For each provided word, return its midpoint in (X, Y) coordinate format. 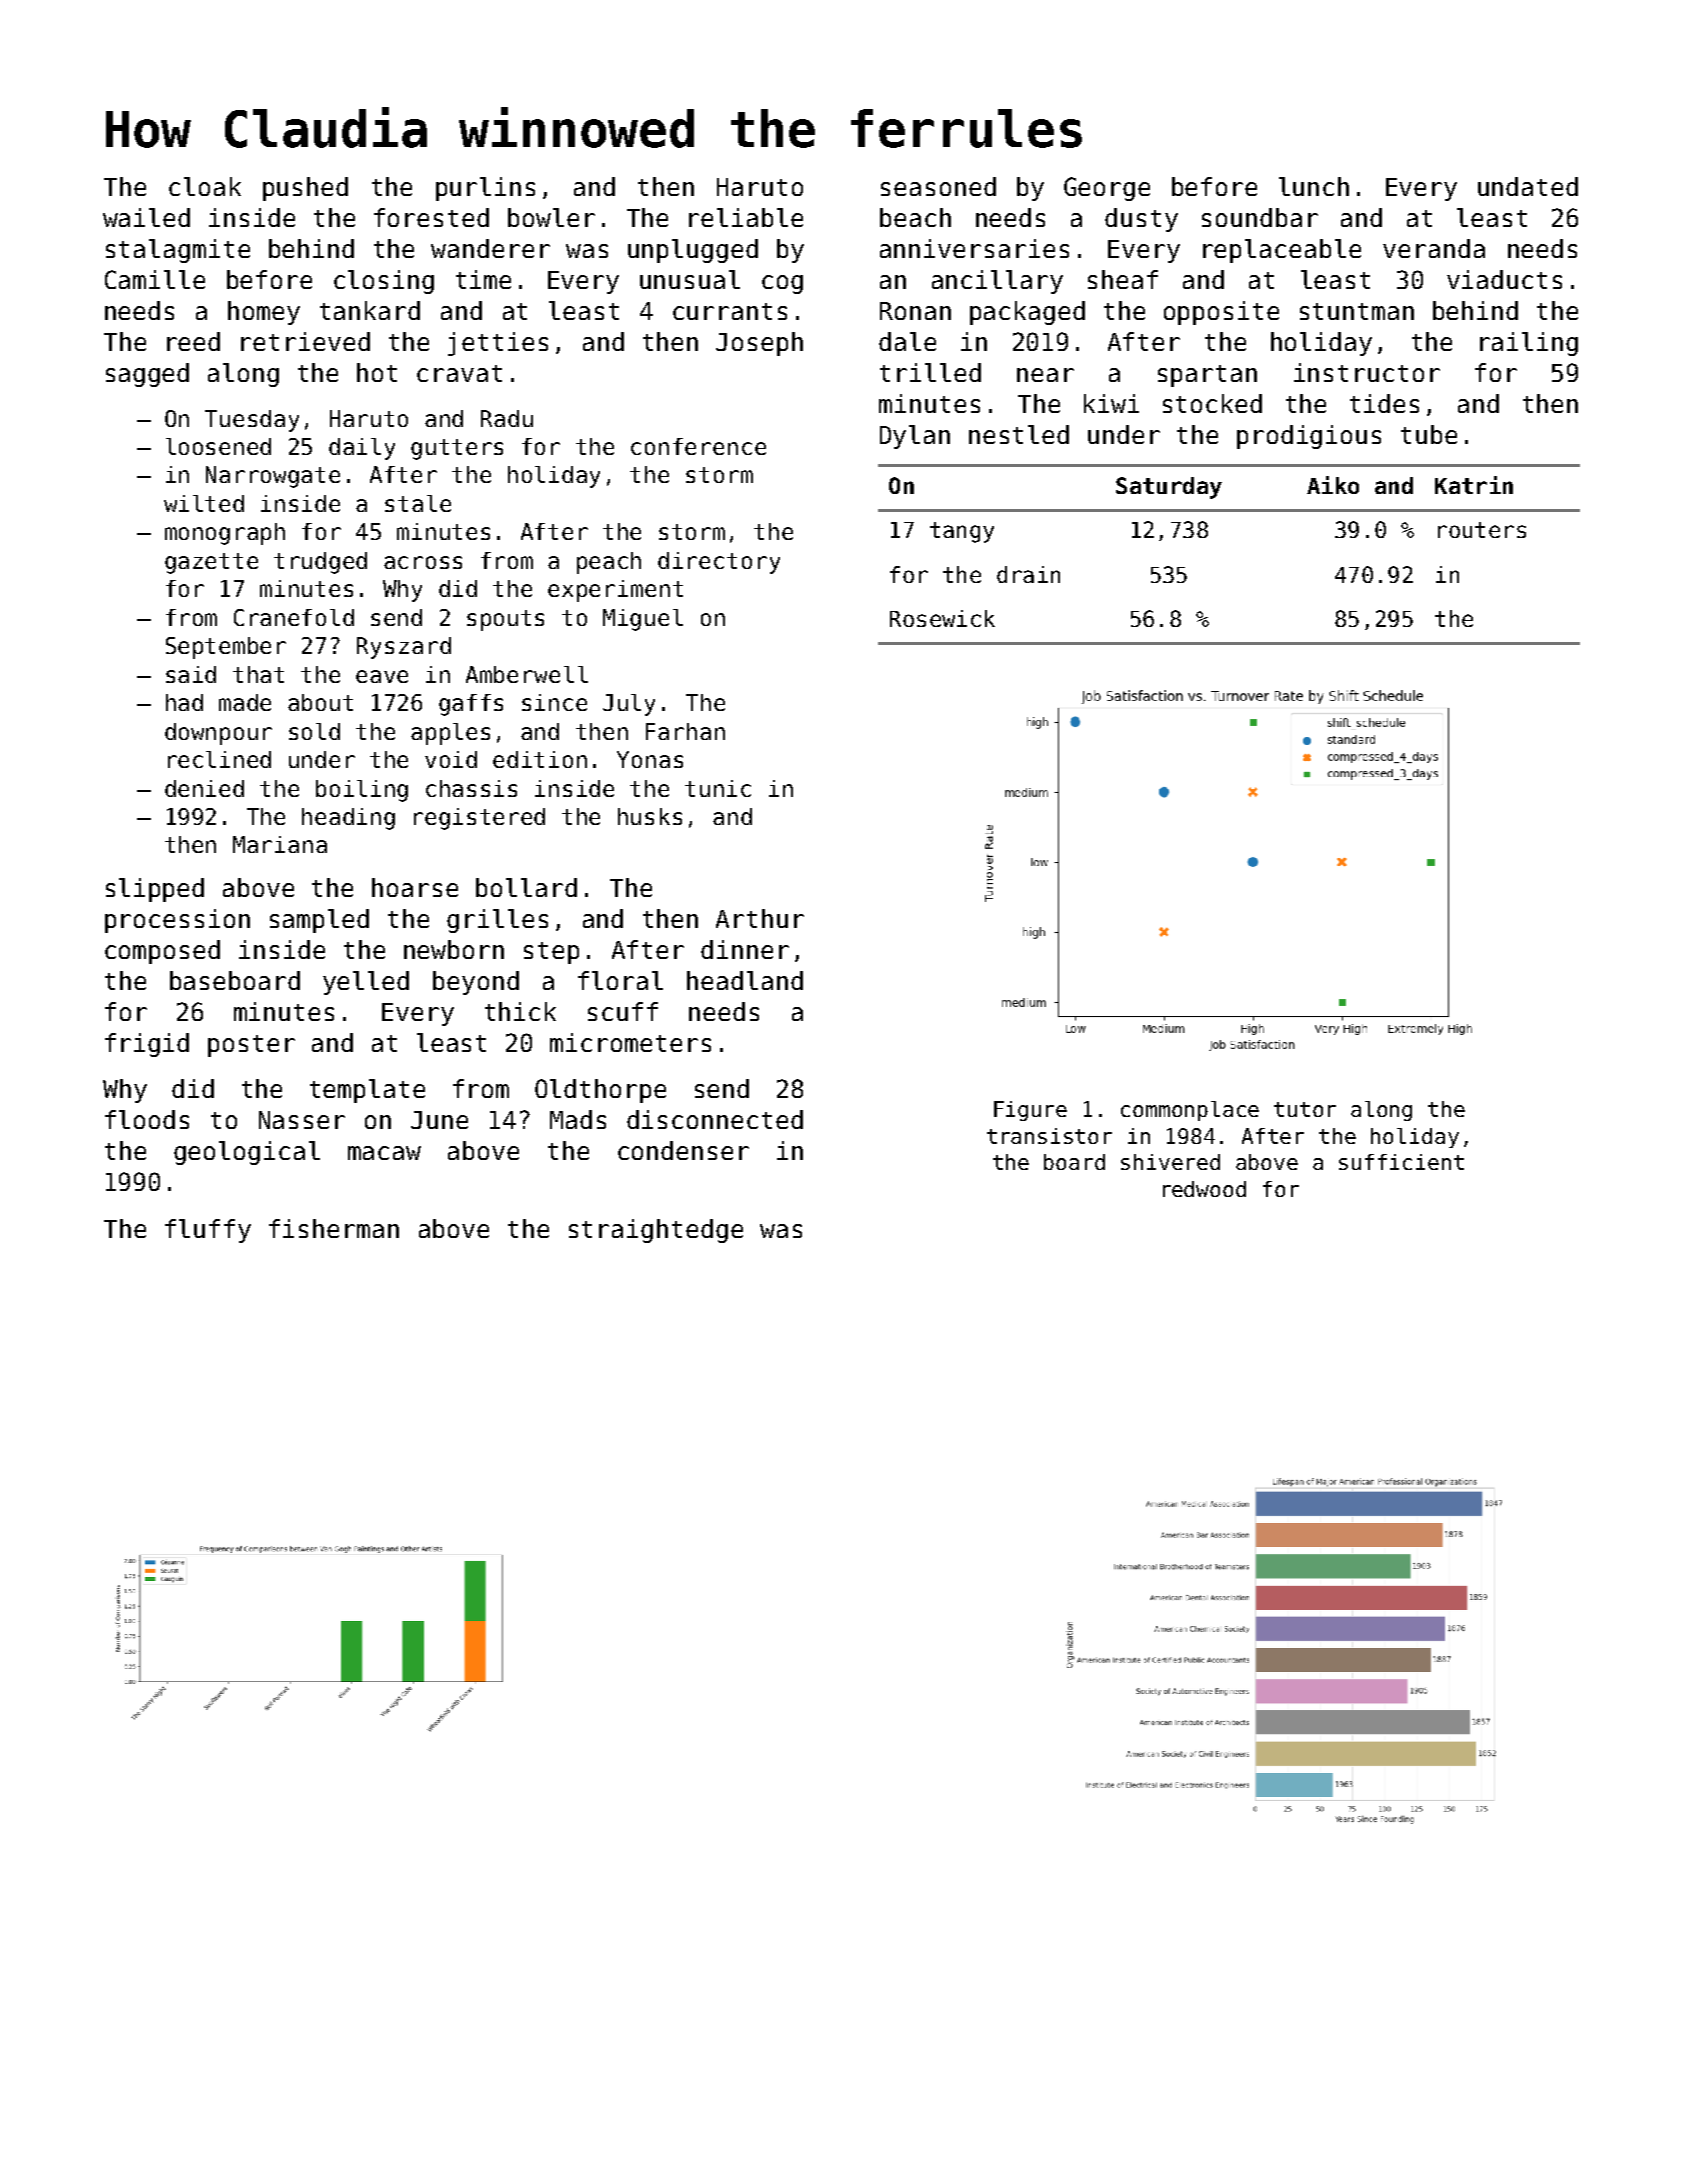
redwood (1204, 1189)
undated (1528, 186)
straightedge (656, 1231)
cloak (205, 186)
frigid (147, 1045)
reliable (746, 217)
